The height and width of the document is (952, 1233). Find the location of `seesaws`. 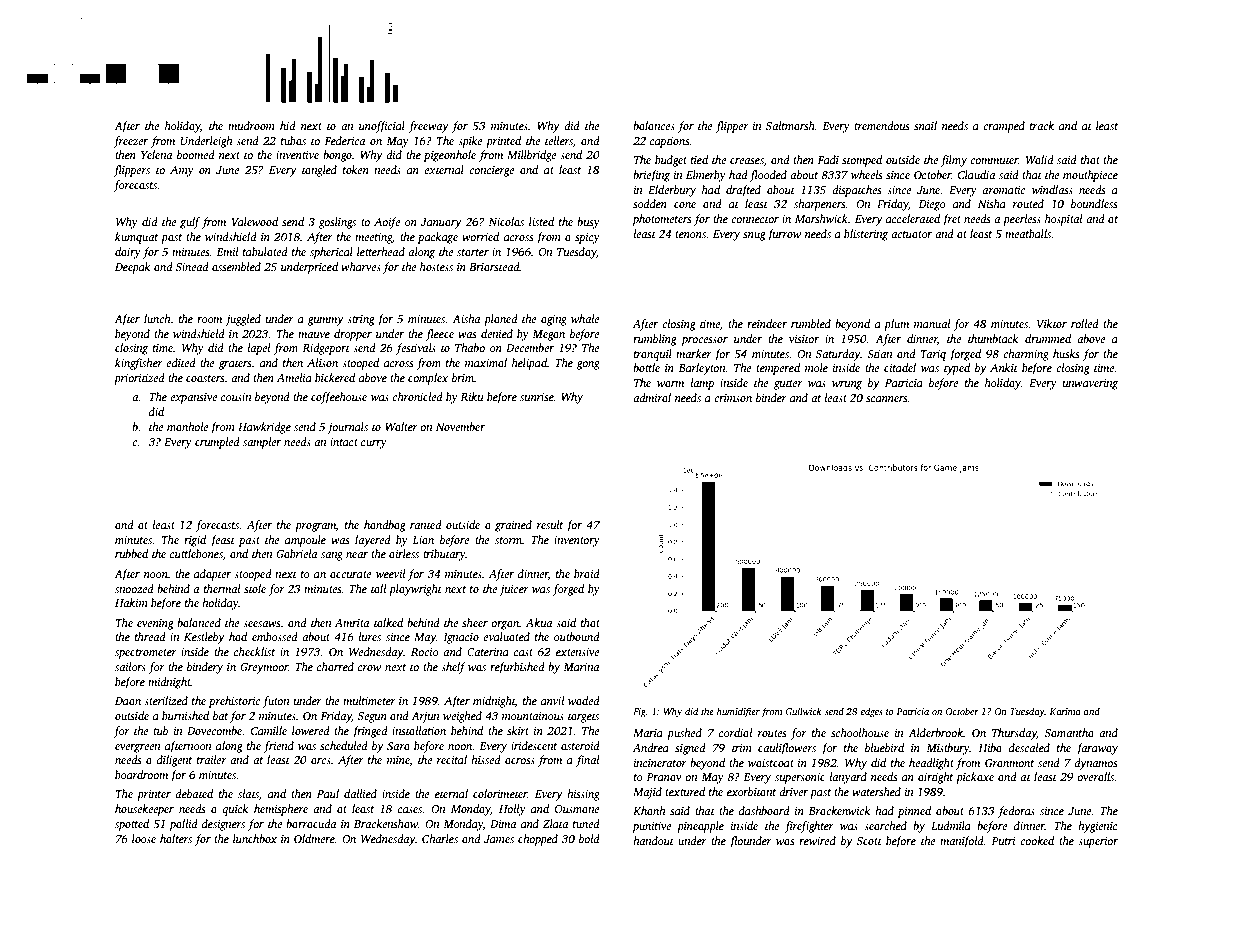

seesaws is located at coordinates (261, 624).
